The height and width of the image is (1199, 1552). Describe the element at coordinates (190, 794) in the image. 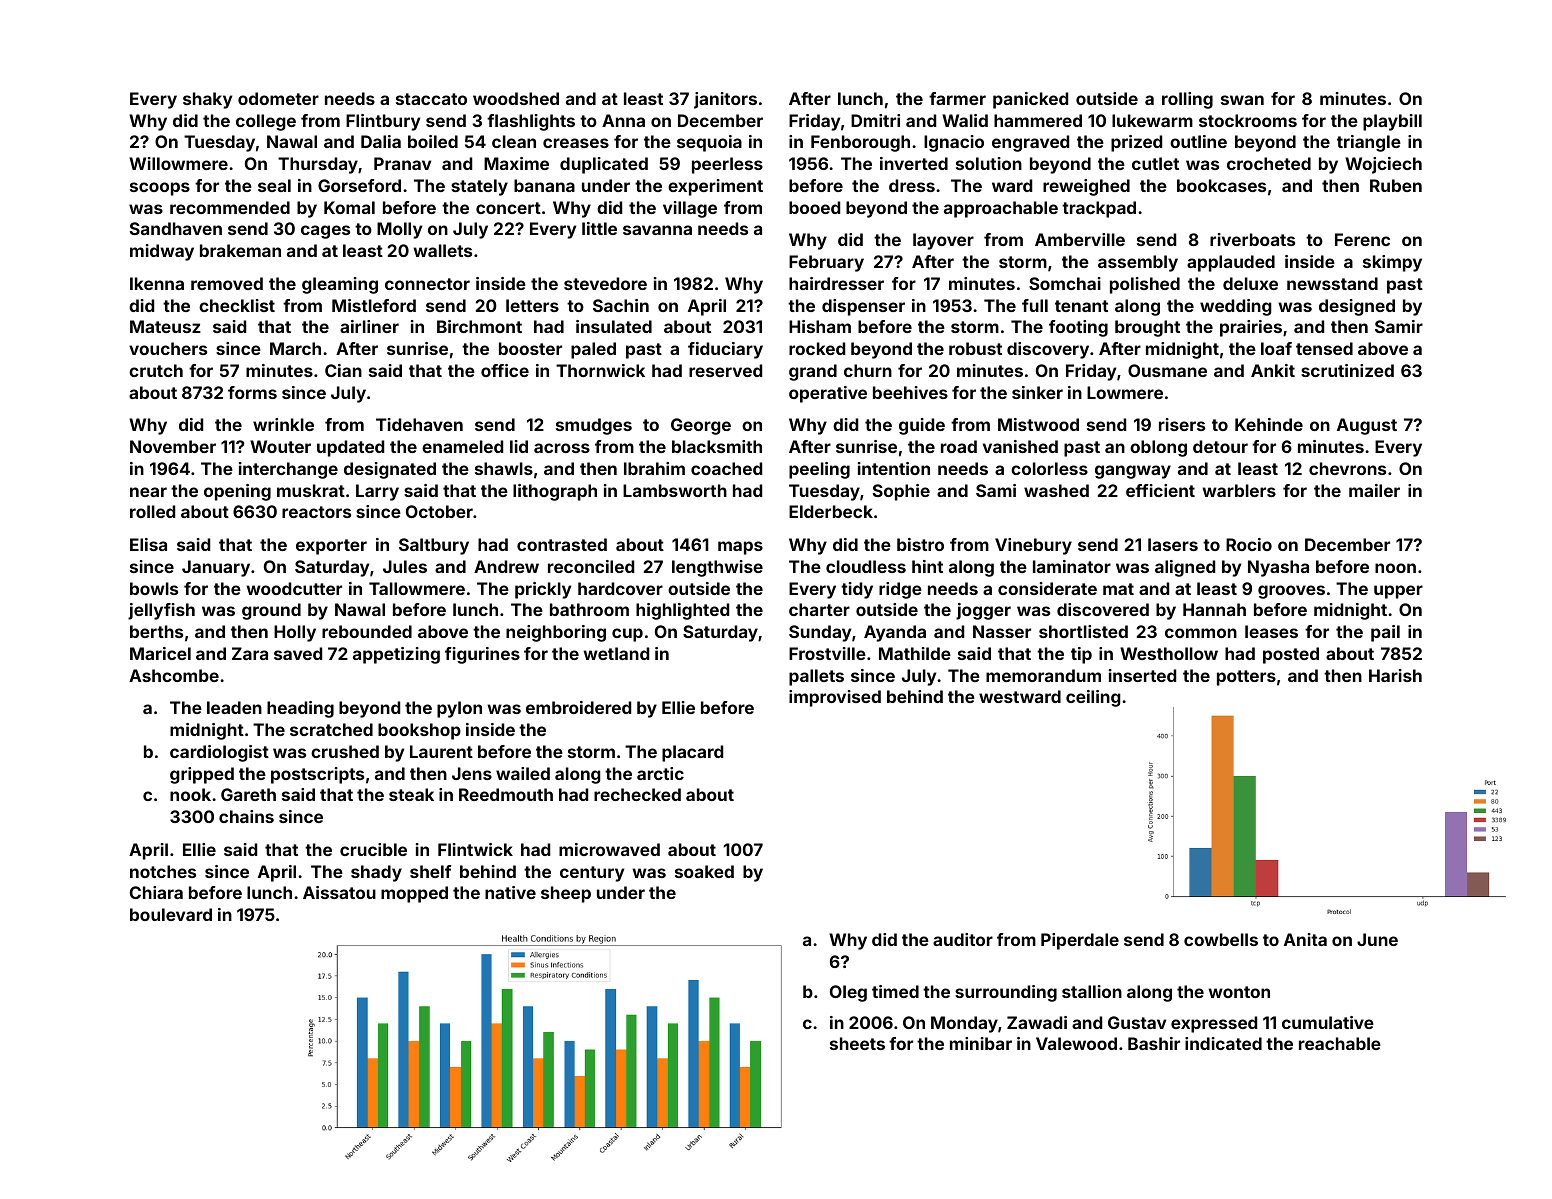

I see `nook` at that location.
